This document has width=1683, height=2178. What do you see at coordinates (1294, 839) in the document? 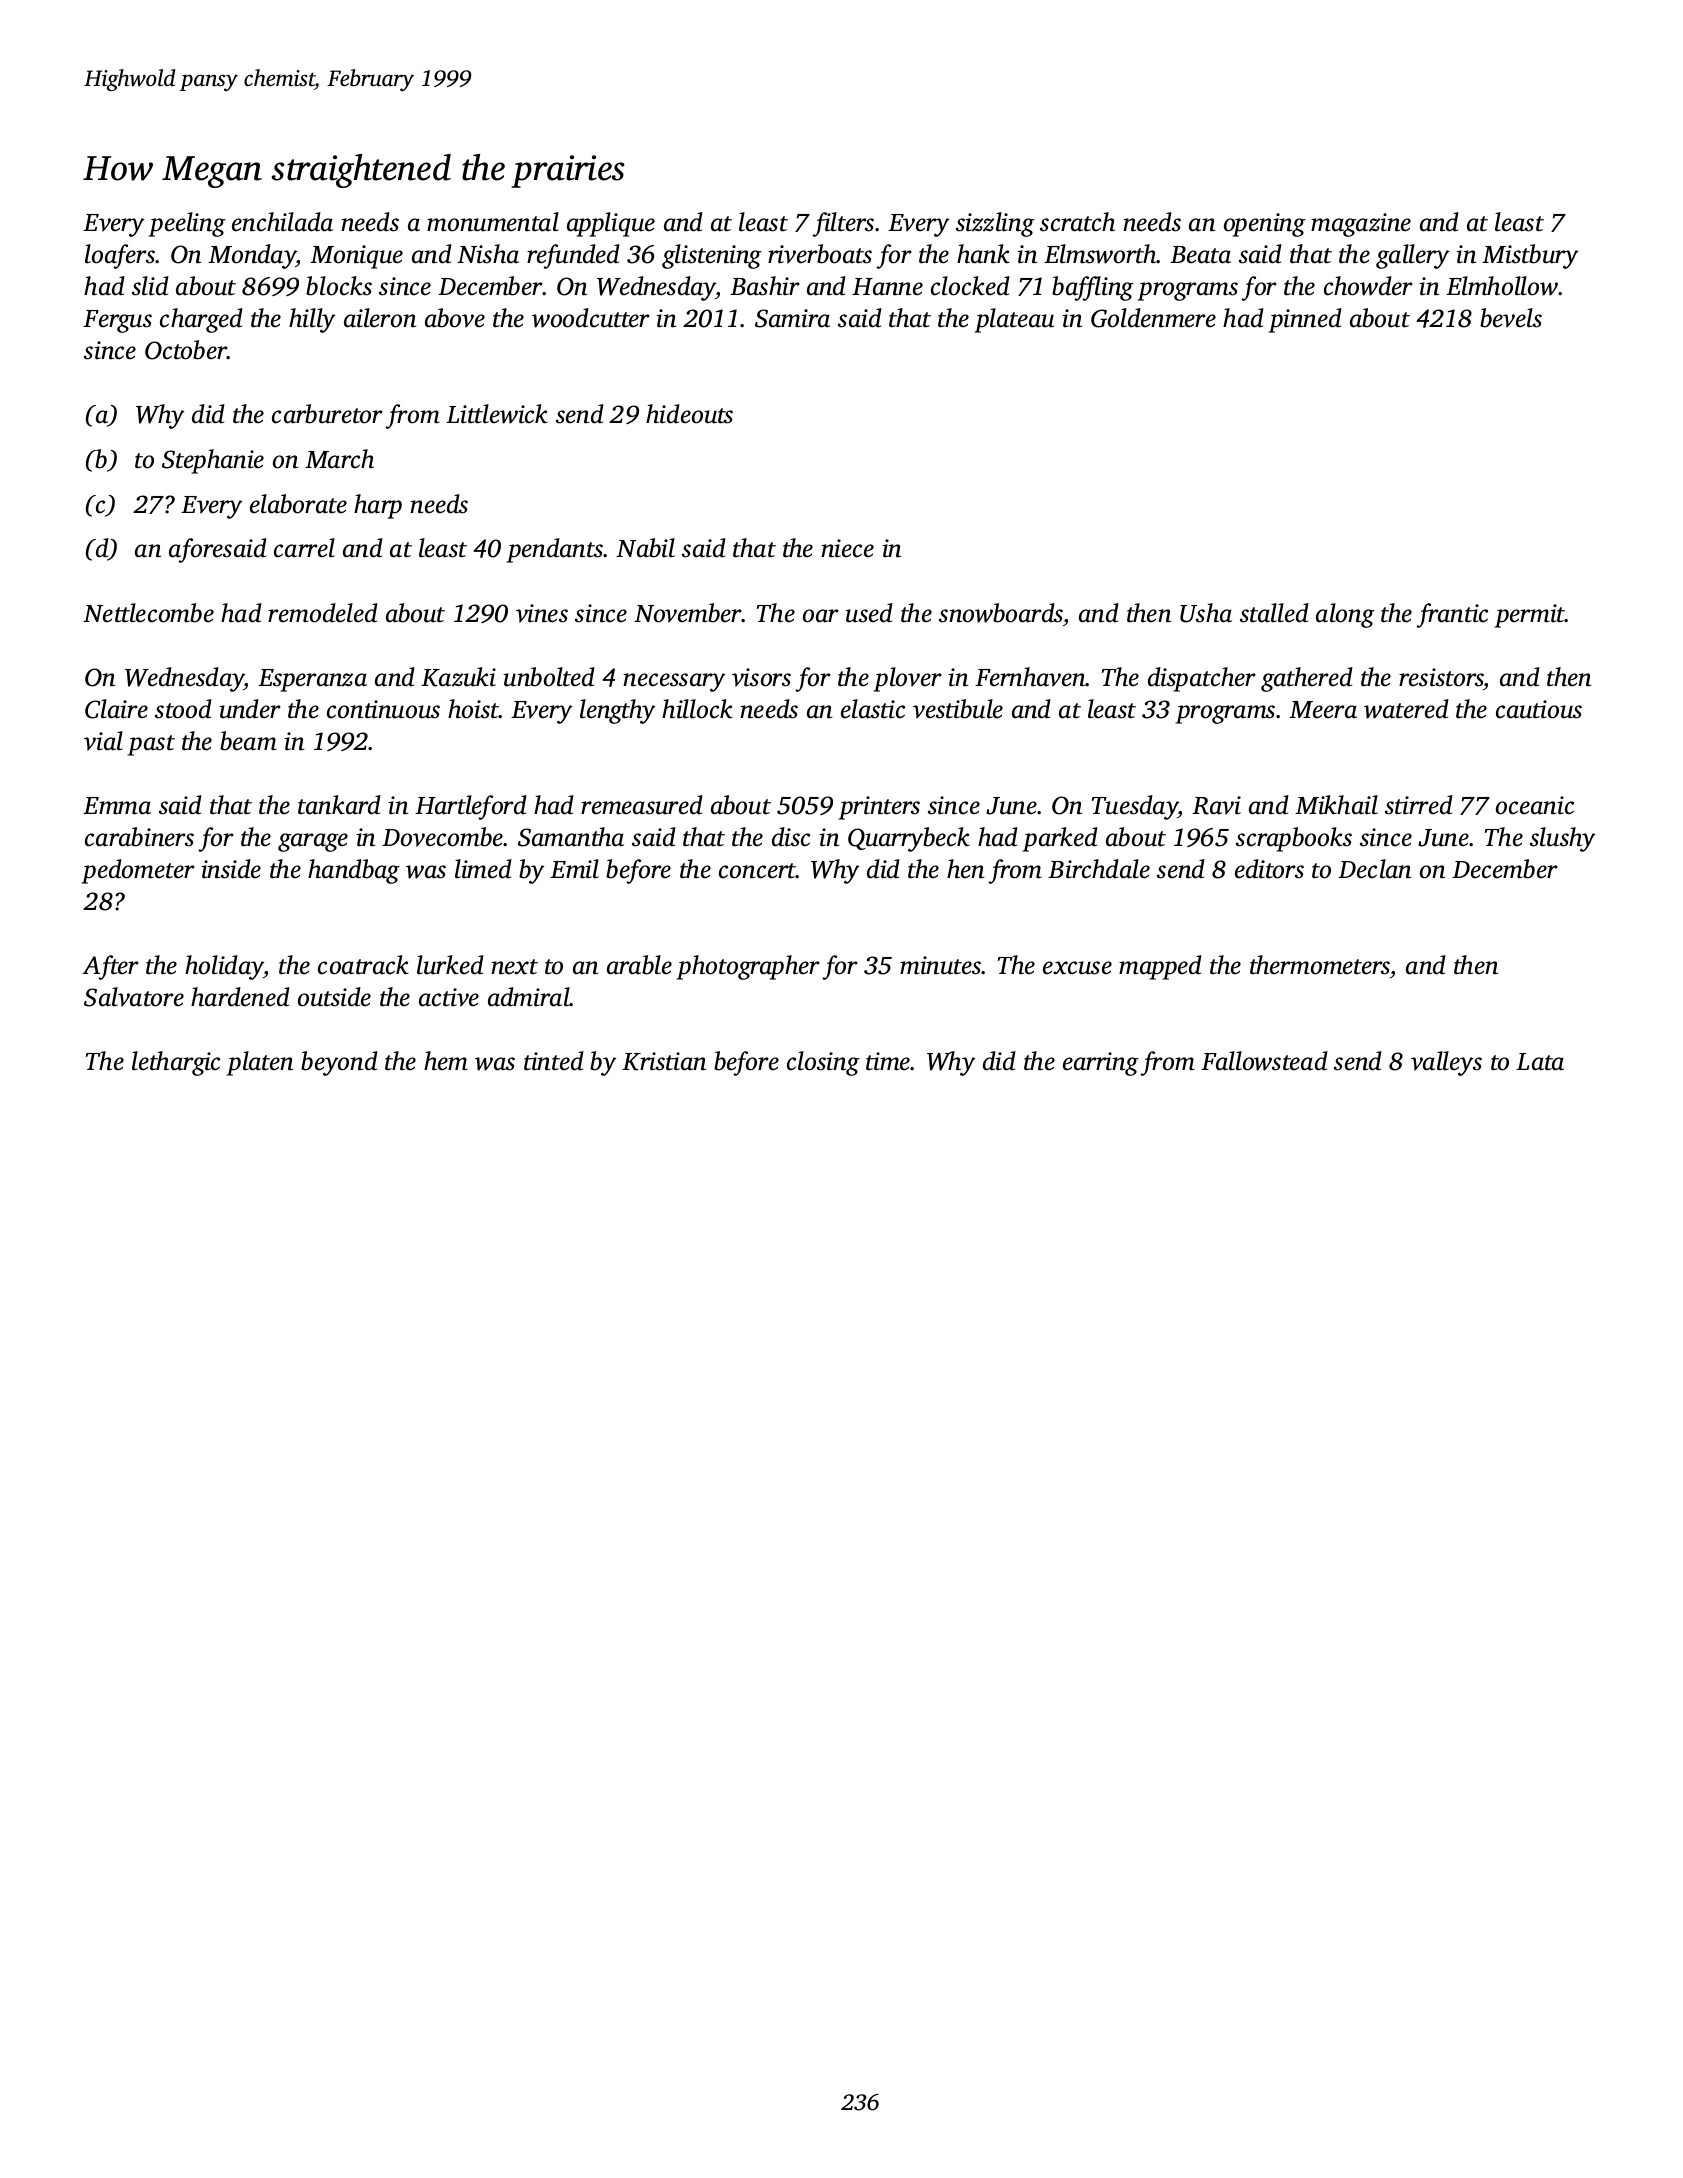
I see `scrapbooks` at bounding box center [1294, 839].
